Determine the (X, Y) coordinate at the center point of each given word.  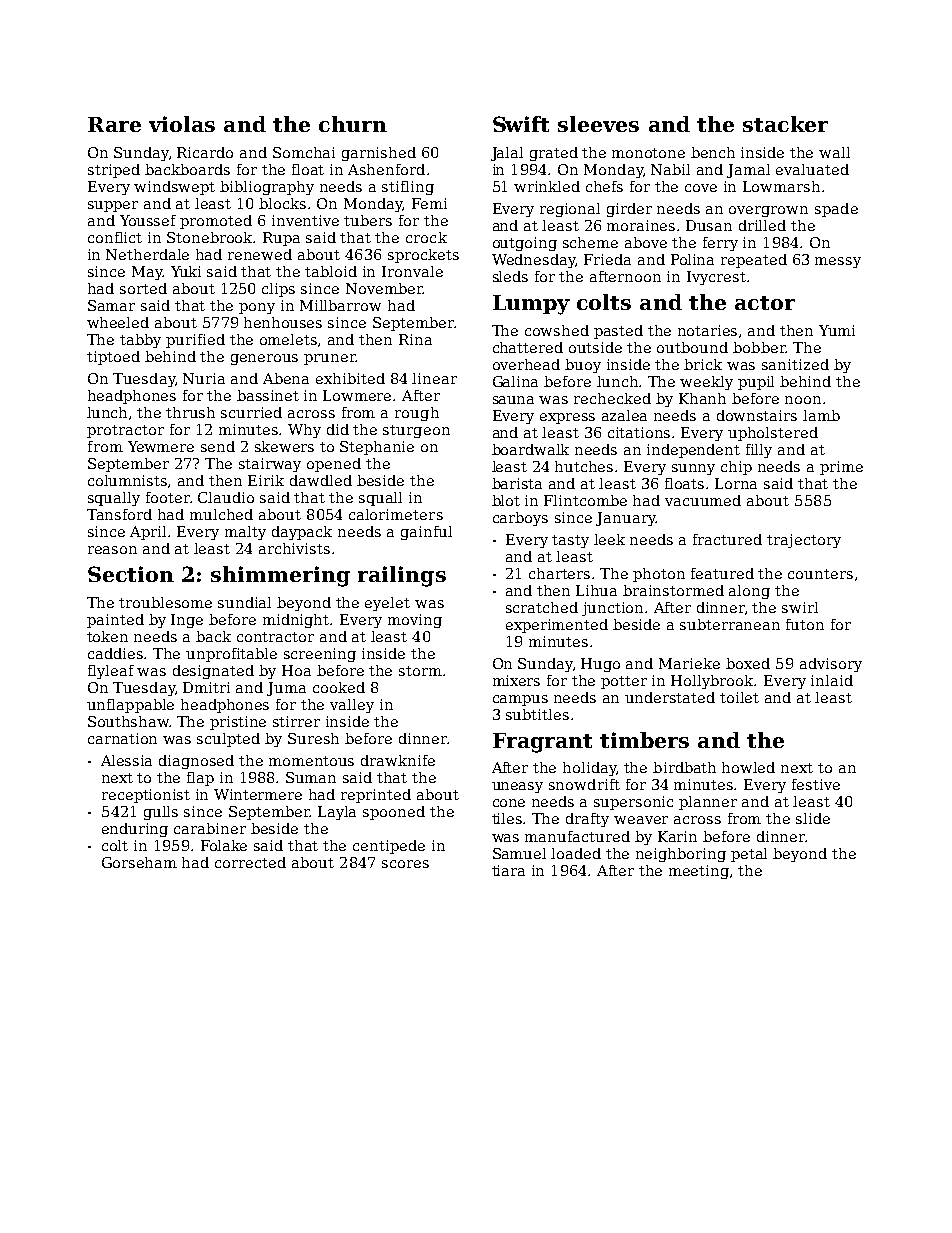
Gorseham (139, 862)
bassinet (268, 395)
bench (713, 152)
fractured (727, 539)
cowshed (557, 330)
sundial (244, 602)
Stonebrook (210, 237)
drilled (762, 225)
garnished (379, 154)
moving (415, 621)
